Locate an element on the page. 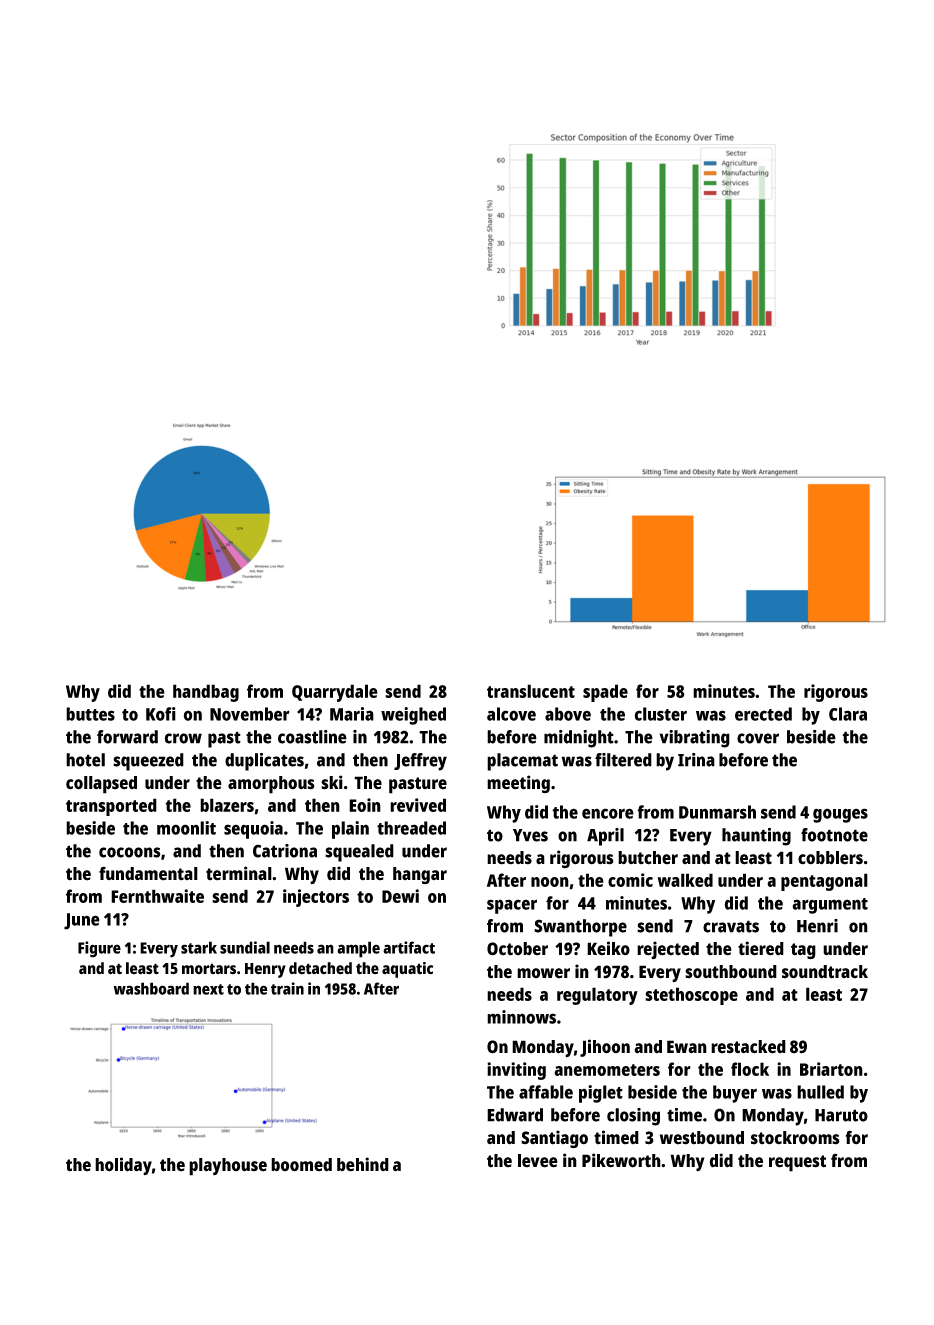 This document has width=934, height=1325. translucent is located at coordinates (531, 691).
